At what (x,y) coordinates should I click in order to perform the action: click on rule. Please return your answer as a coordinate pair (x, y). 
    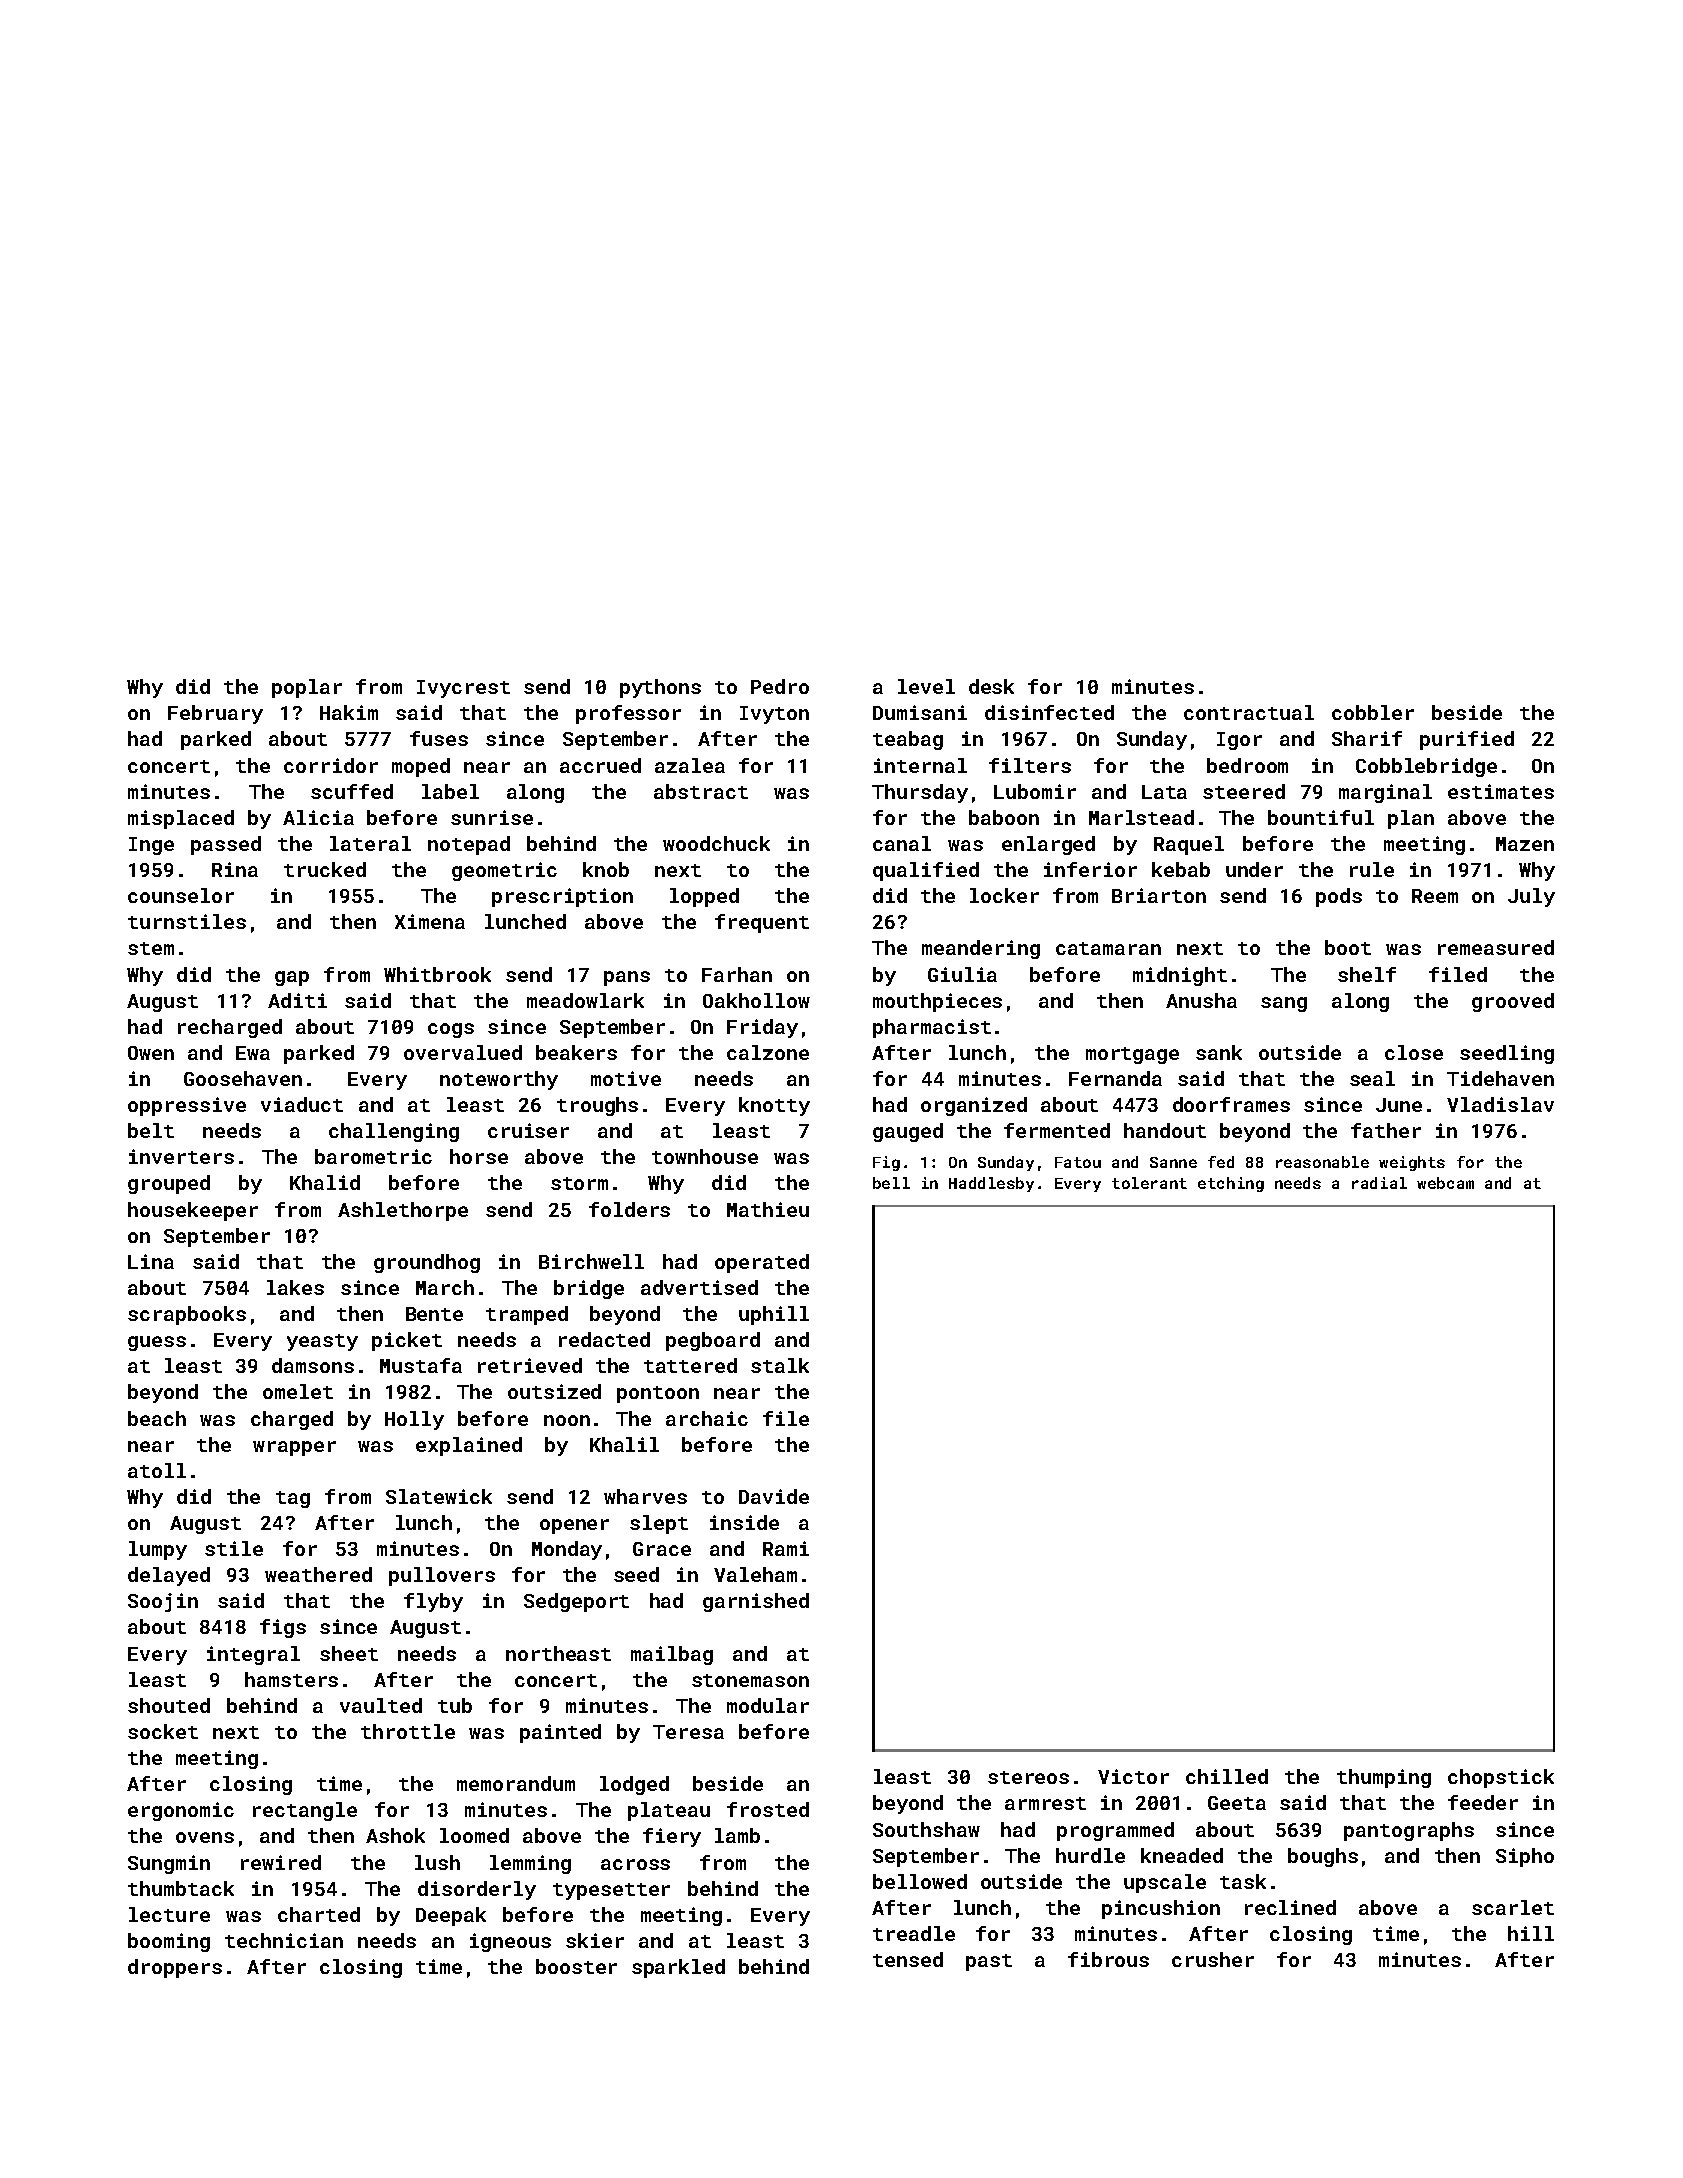
    Looking at the image, I should click on (1372, 869).
